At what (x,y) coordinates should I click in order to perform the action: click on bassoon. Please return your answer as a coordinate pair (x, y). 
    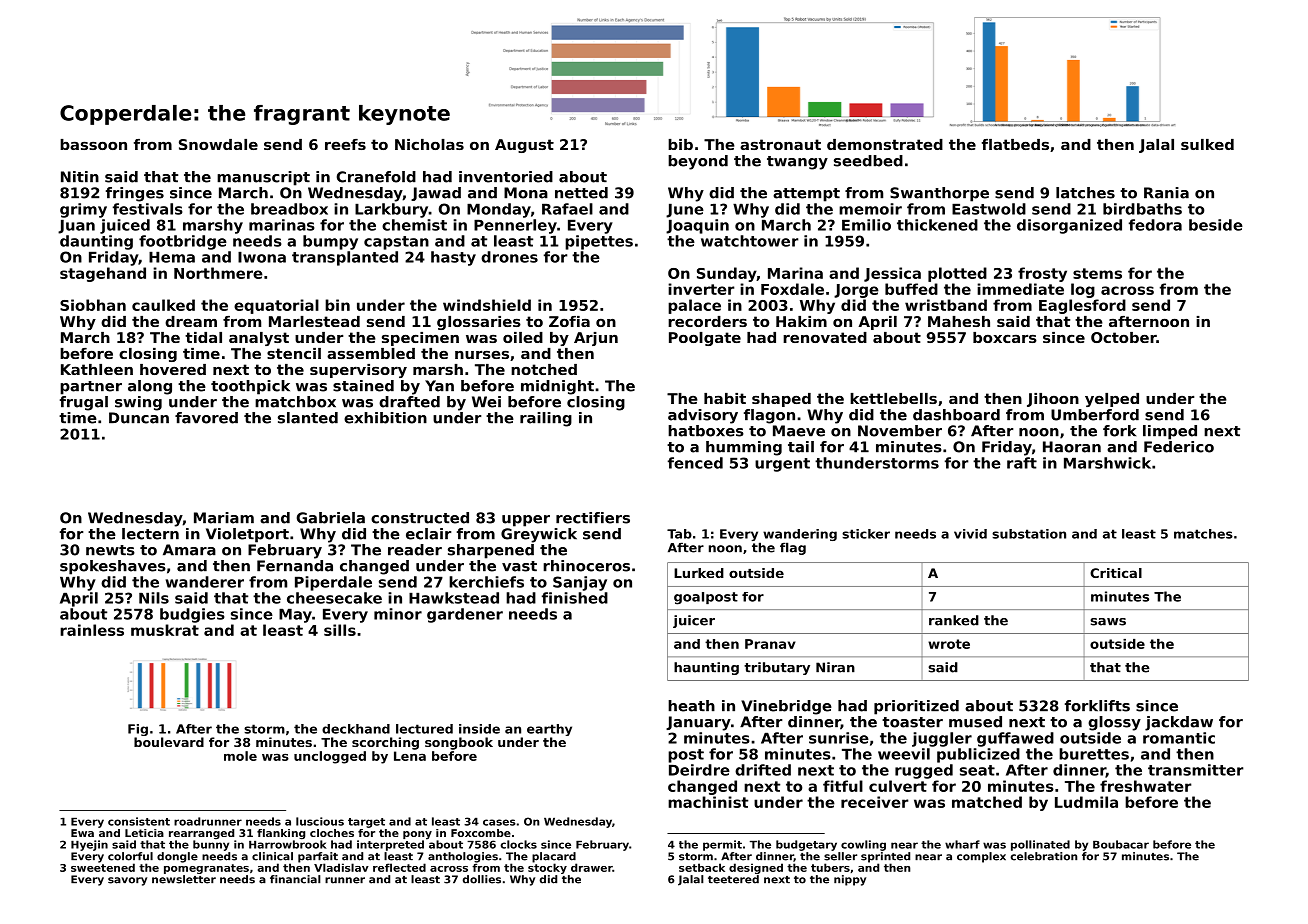
    Looking at the image, I should click on (93, 144).
